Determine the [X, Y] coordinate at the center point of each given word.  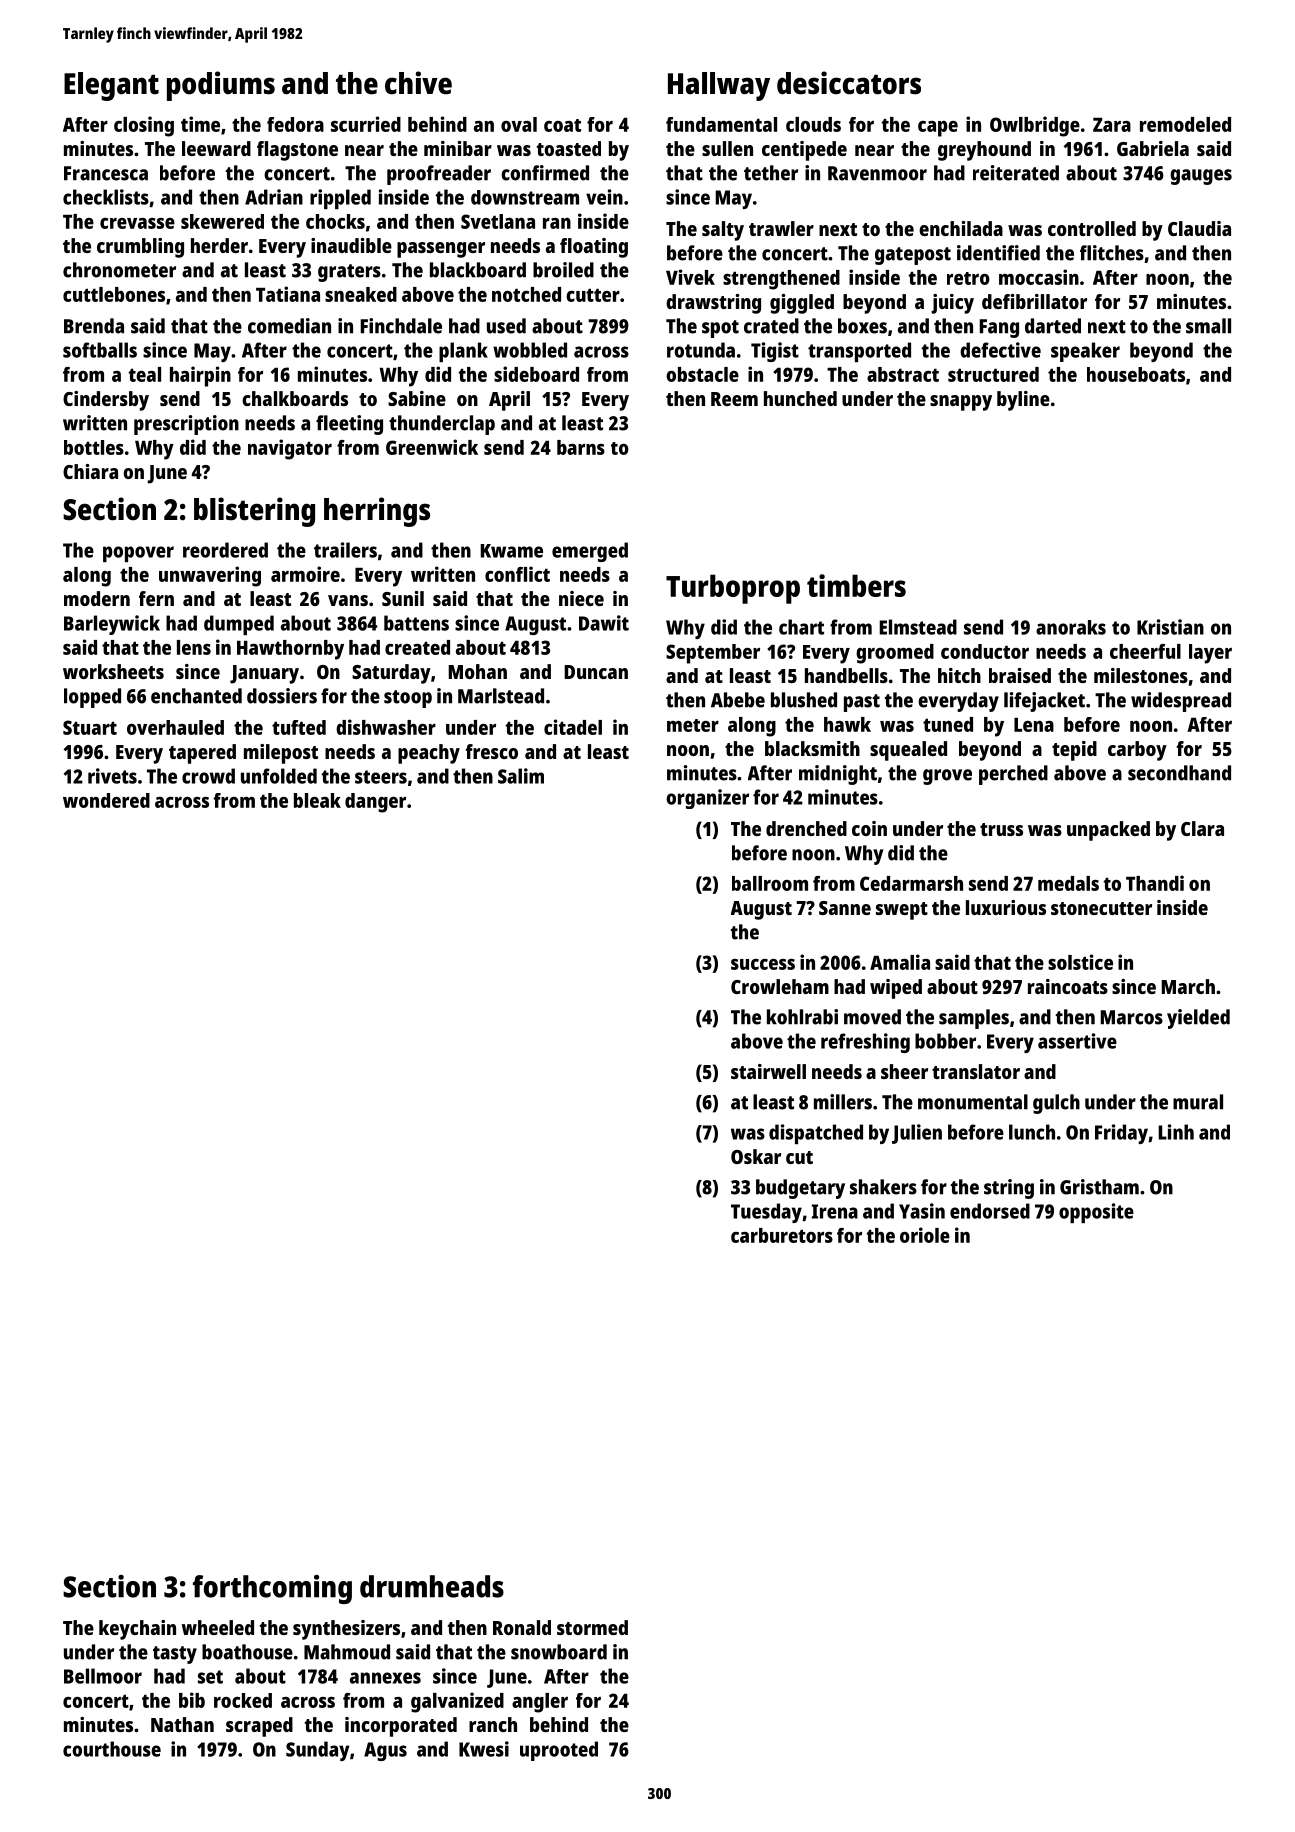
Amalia [900, 962]
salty [723, 231]
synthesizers [346, 1630]
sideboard [536, 374]
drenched [806, 828]
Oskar [756, 1156]
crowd [208, 776]
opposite [1096, 1213]
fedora [295, 124]
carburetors [782, 1235]
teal [144, 374]
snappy [961, 403]
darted [1053, 326]
